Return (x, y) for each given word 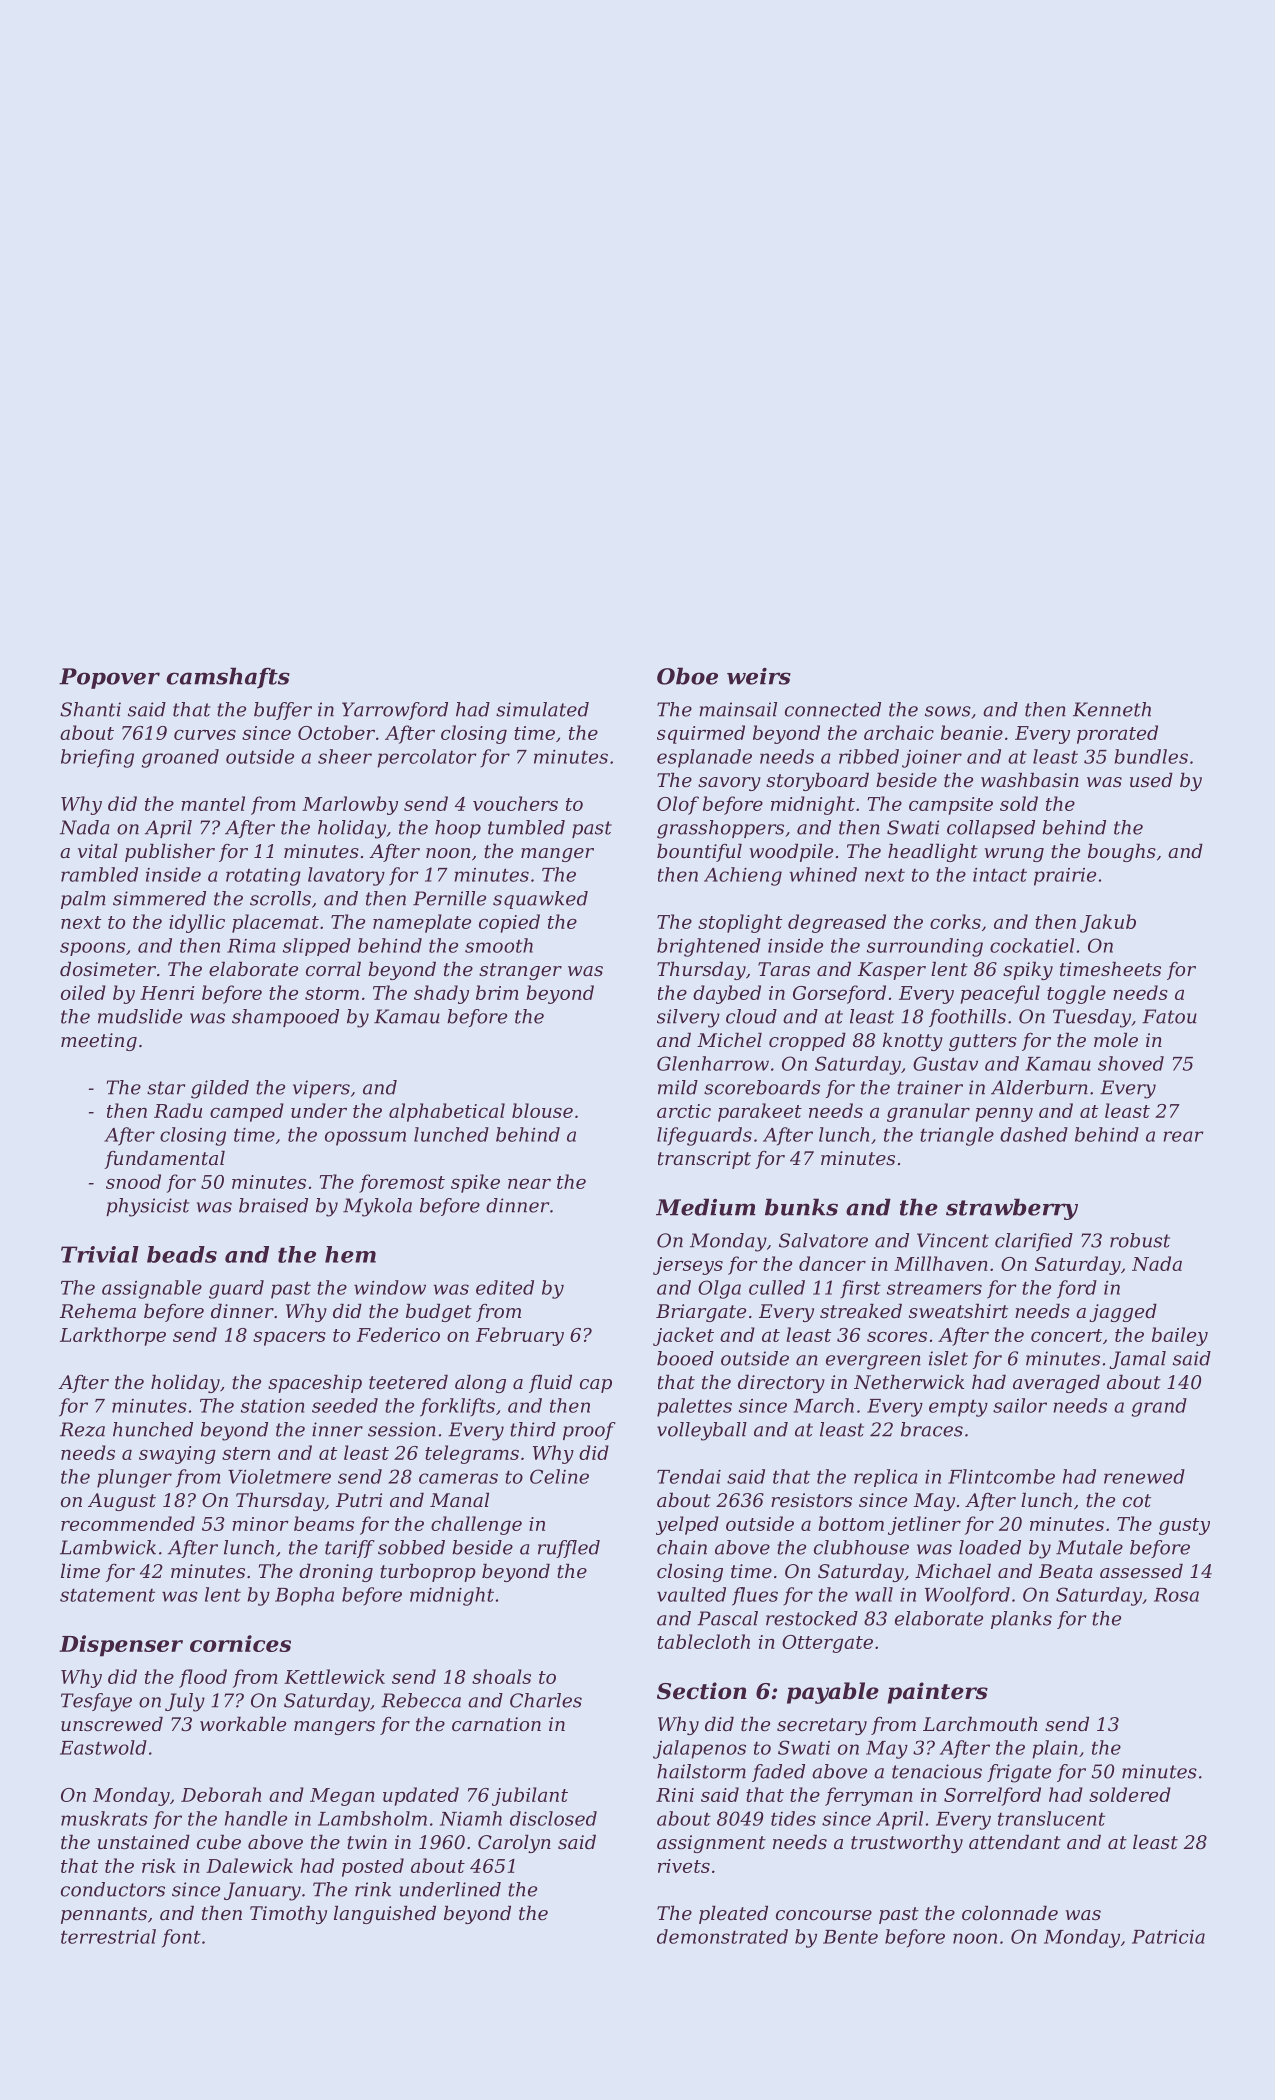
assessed (1141, 1571)
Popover (109, 678)
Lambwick (108, 1547)
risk (159, 1865)
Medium (706, 1207)
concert (1066, 1335)
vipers (321, 1089)
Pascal (727, 1618)
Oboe (687, 676)
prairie (1065, 877)
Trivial (100, 1254)
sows (948, 711)
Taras (784, 969)
